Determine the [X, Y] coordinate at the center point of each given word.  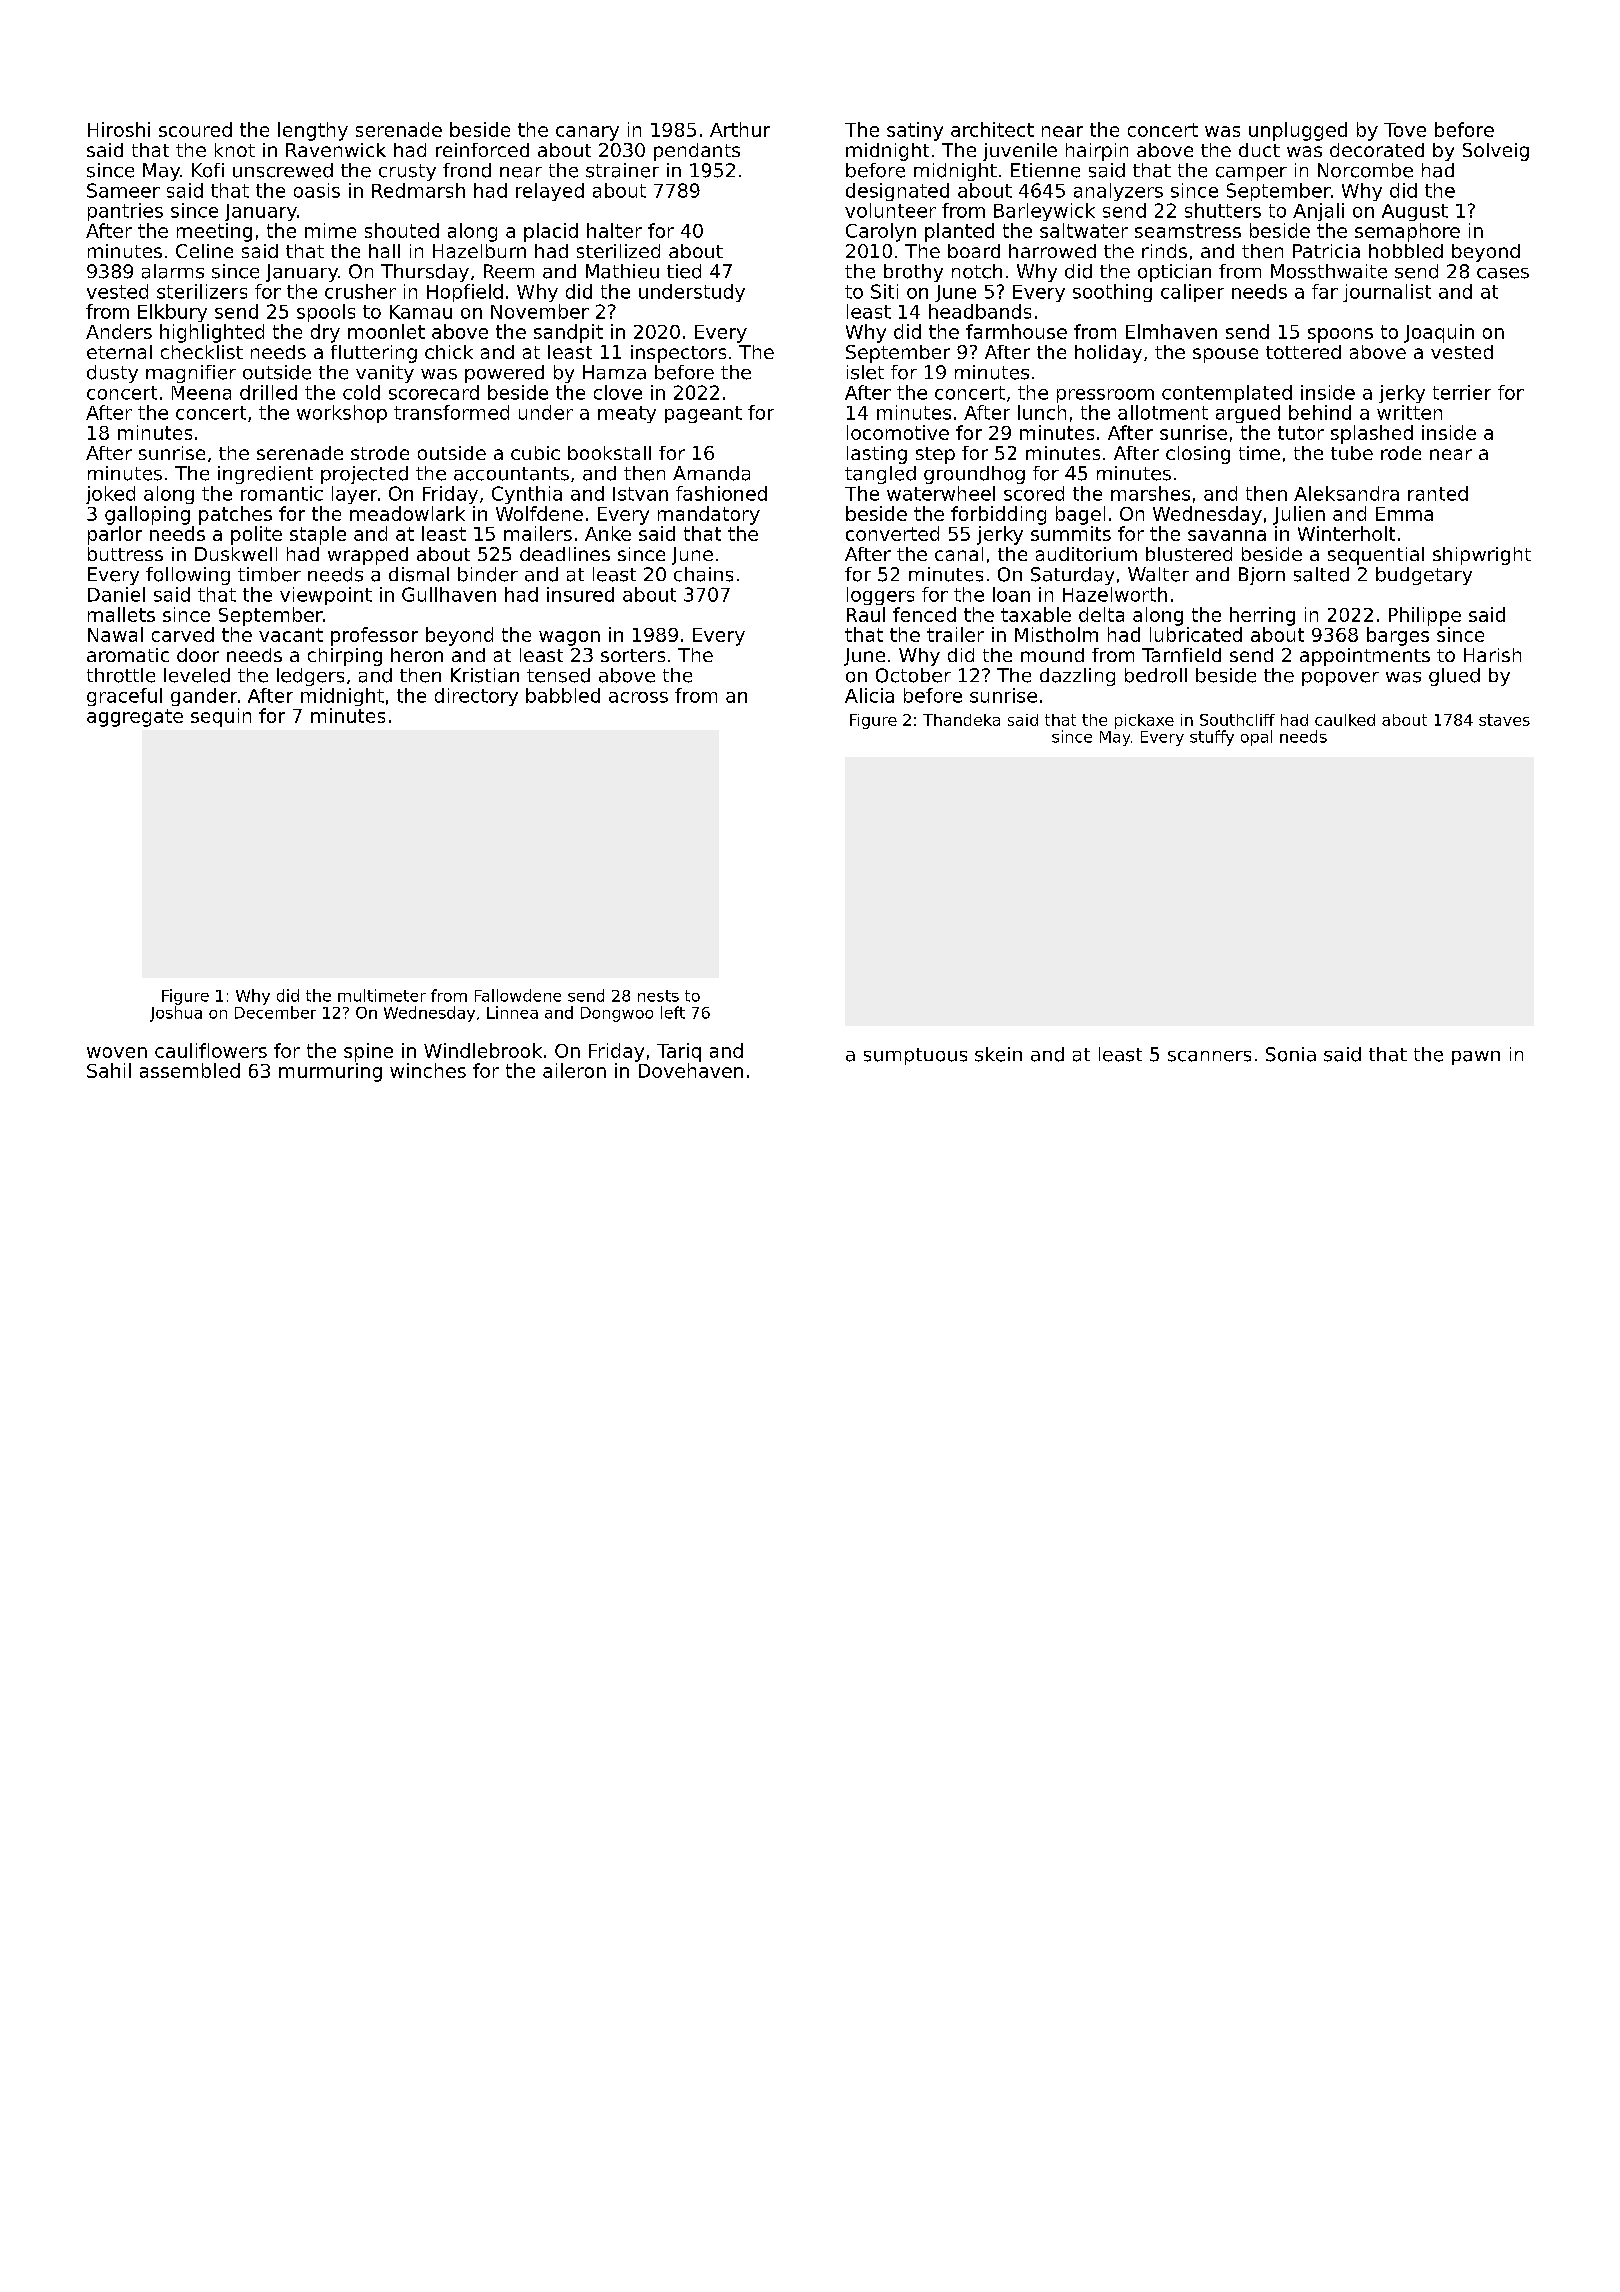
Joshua [176, 1014]
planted [959, 232]
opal [1256, 738]
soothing [1112, 293]
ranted [1438, 493]
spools [326, 313]
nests [658, 996]
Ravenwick [336, 150]
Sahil [109, 1070]
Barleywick [1044, 212]
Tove [1405, 130]
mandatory [709, 515]
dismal [419, 574]
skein [998, 1054]
